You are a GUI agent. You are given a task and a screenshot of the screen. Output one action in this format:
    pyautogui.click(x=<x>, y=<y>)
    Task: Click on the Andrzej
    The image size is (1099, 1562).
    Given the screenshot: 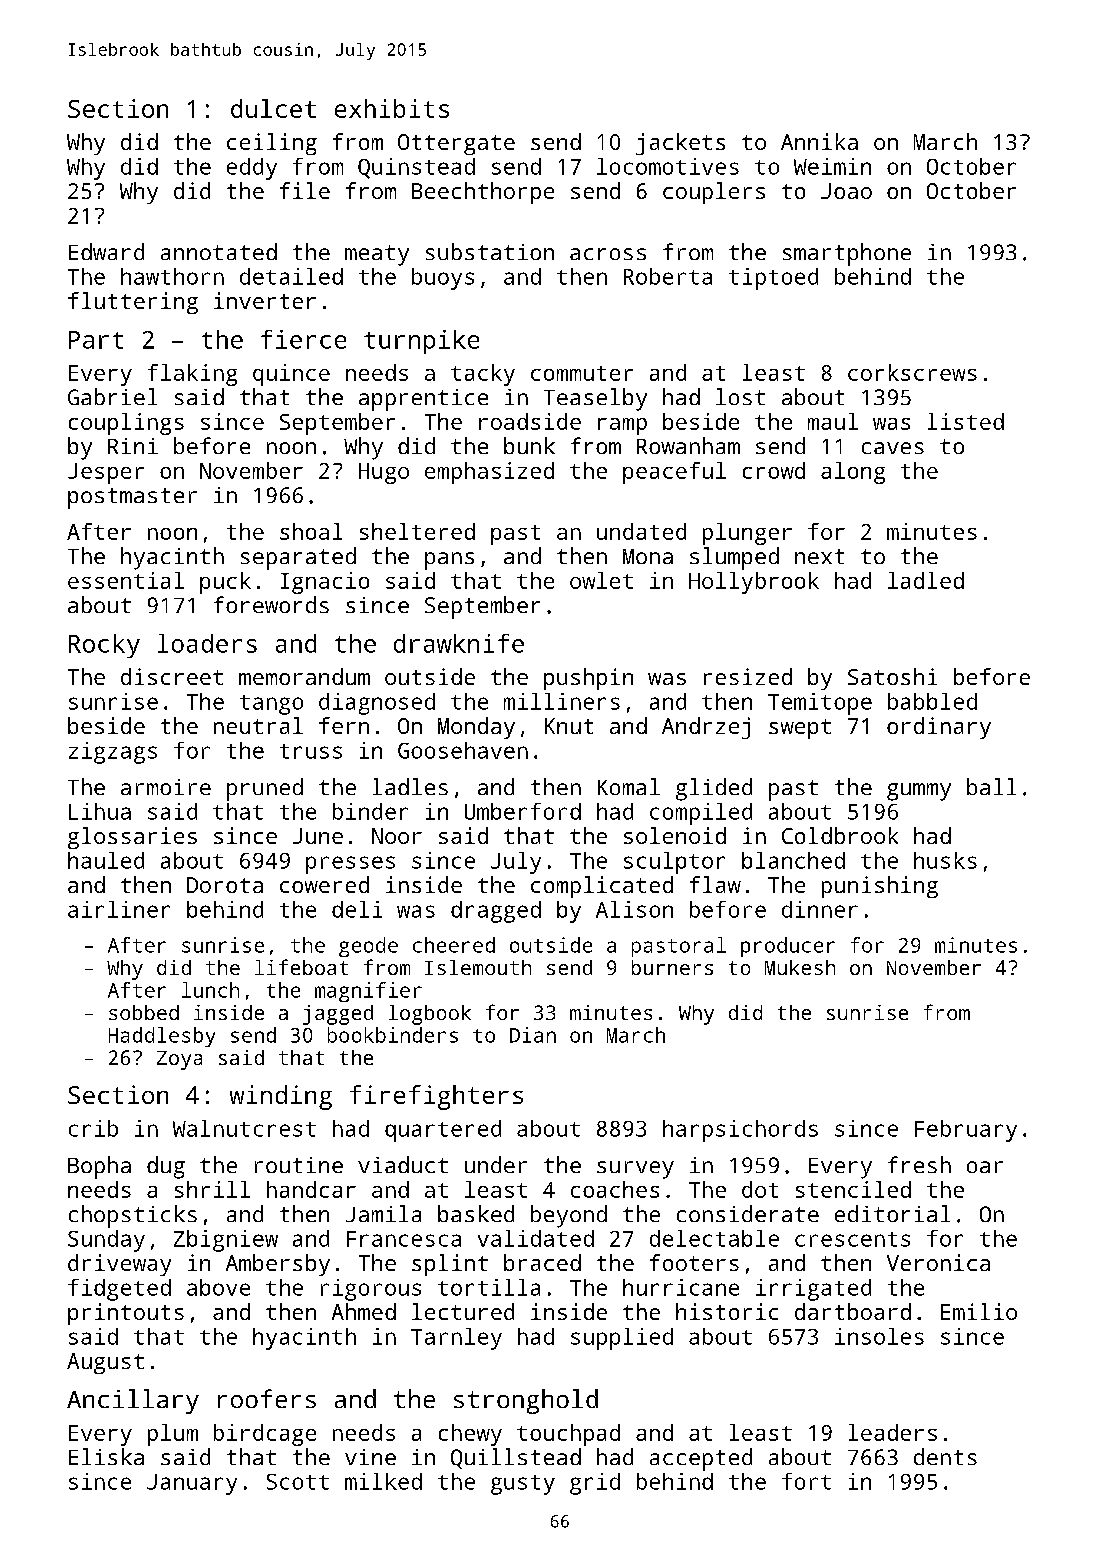 What is the action you would take?
    pyautogui.click(x=706, y=728)
